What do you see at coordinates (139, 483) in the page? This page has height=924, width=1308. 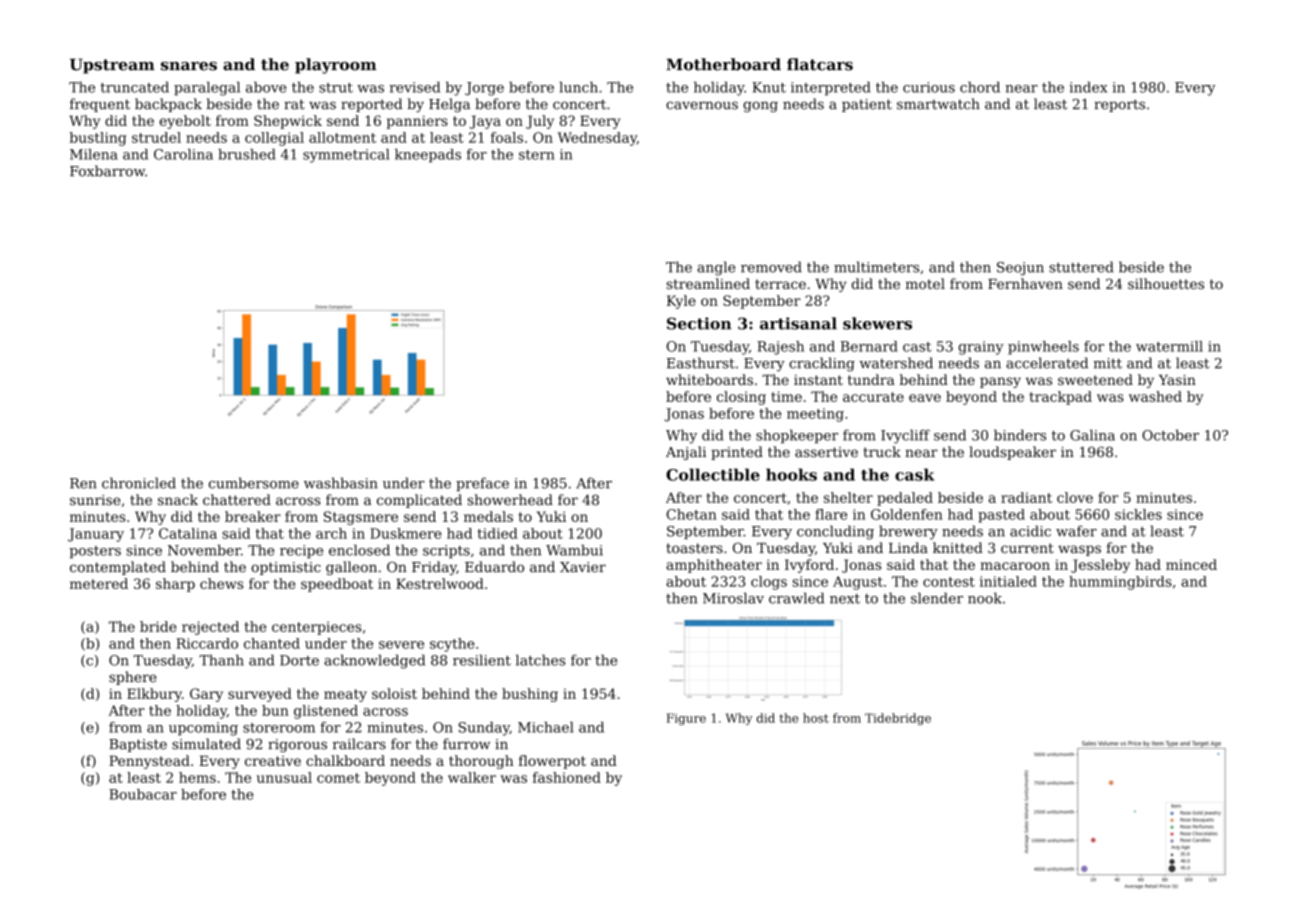 I see `chronicled` at bounding box center [139, 483].
